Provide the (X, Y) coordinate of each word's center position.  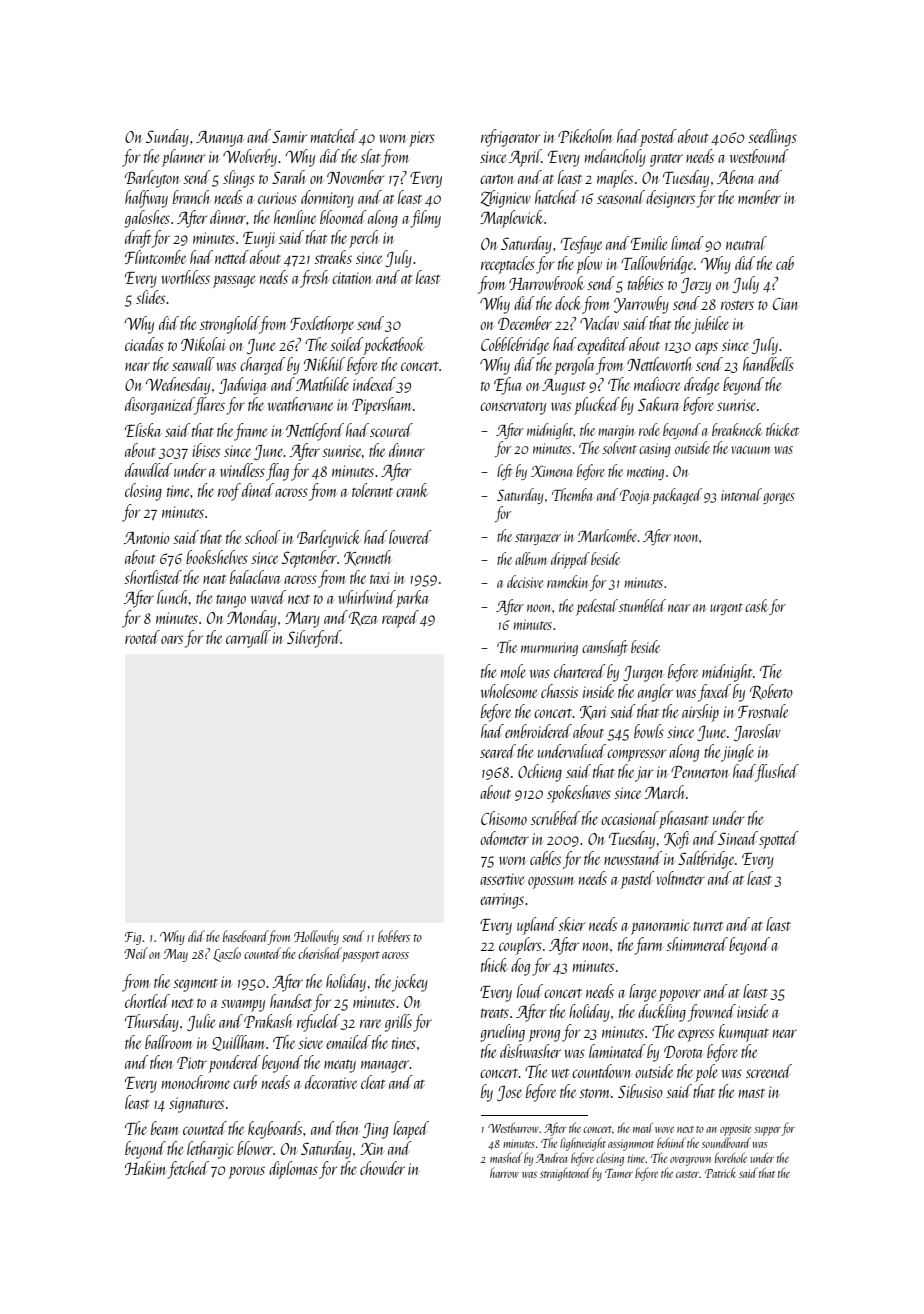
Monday (252, 619)
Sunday (167, 138)
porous (247, 1172)
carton (497, 179)
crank (412, 490)
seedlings (772, 138)
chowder (382, 1168)
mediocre (657, 384)
